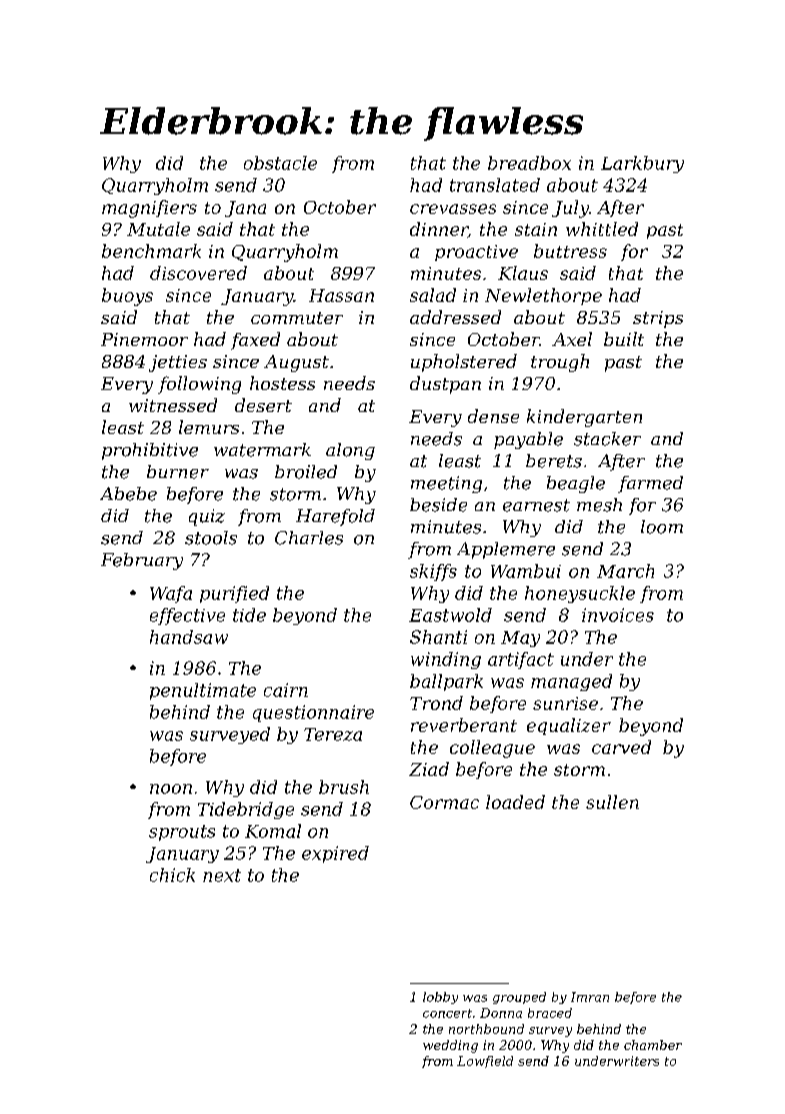 Image resolution: width=785 pixels, height=1114 pixels. Describe the element at coordinates (149, 209) in the screenshot. I see `magnifiers` at that location.
